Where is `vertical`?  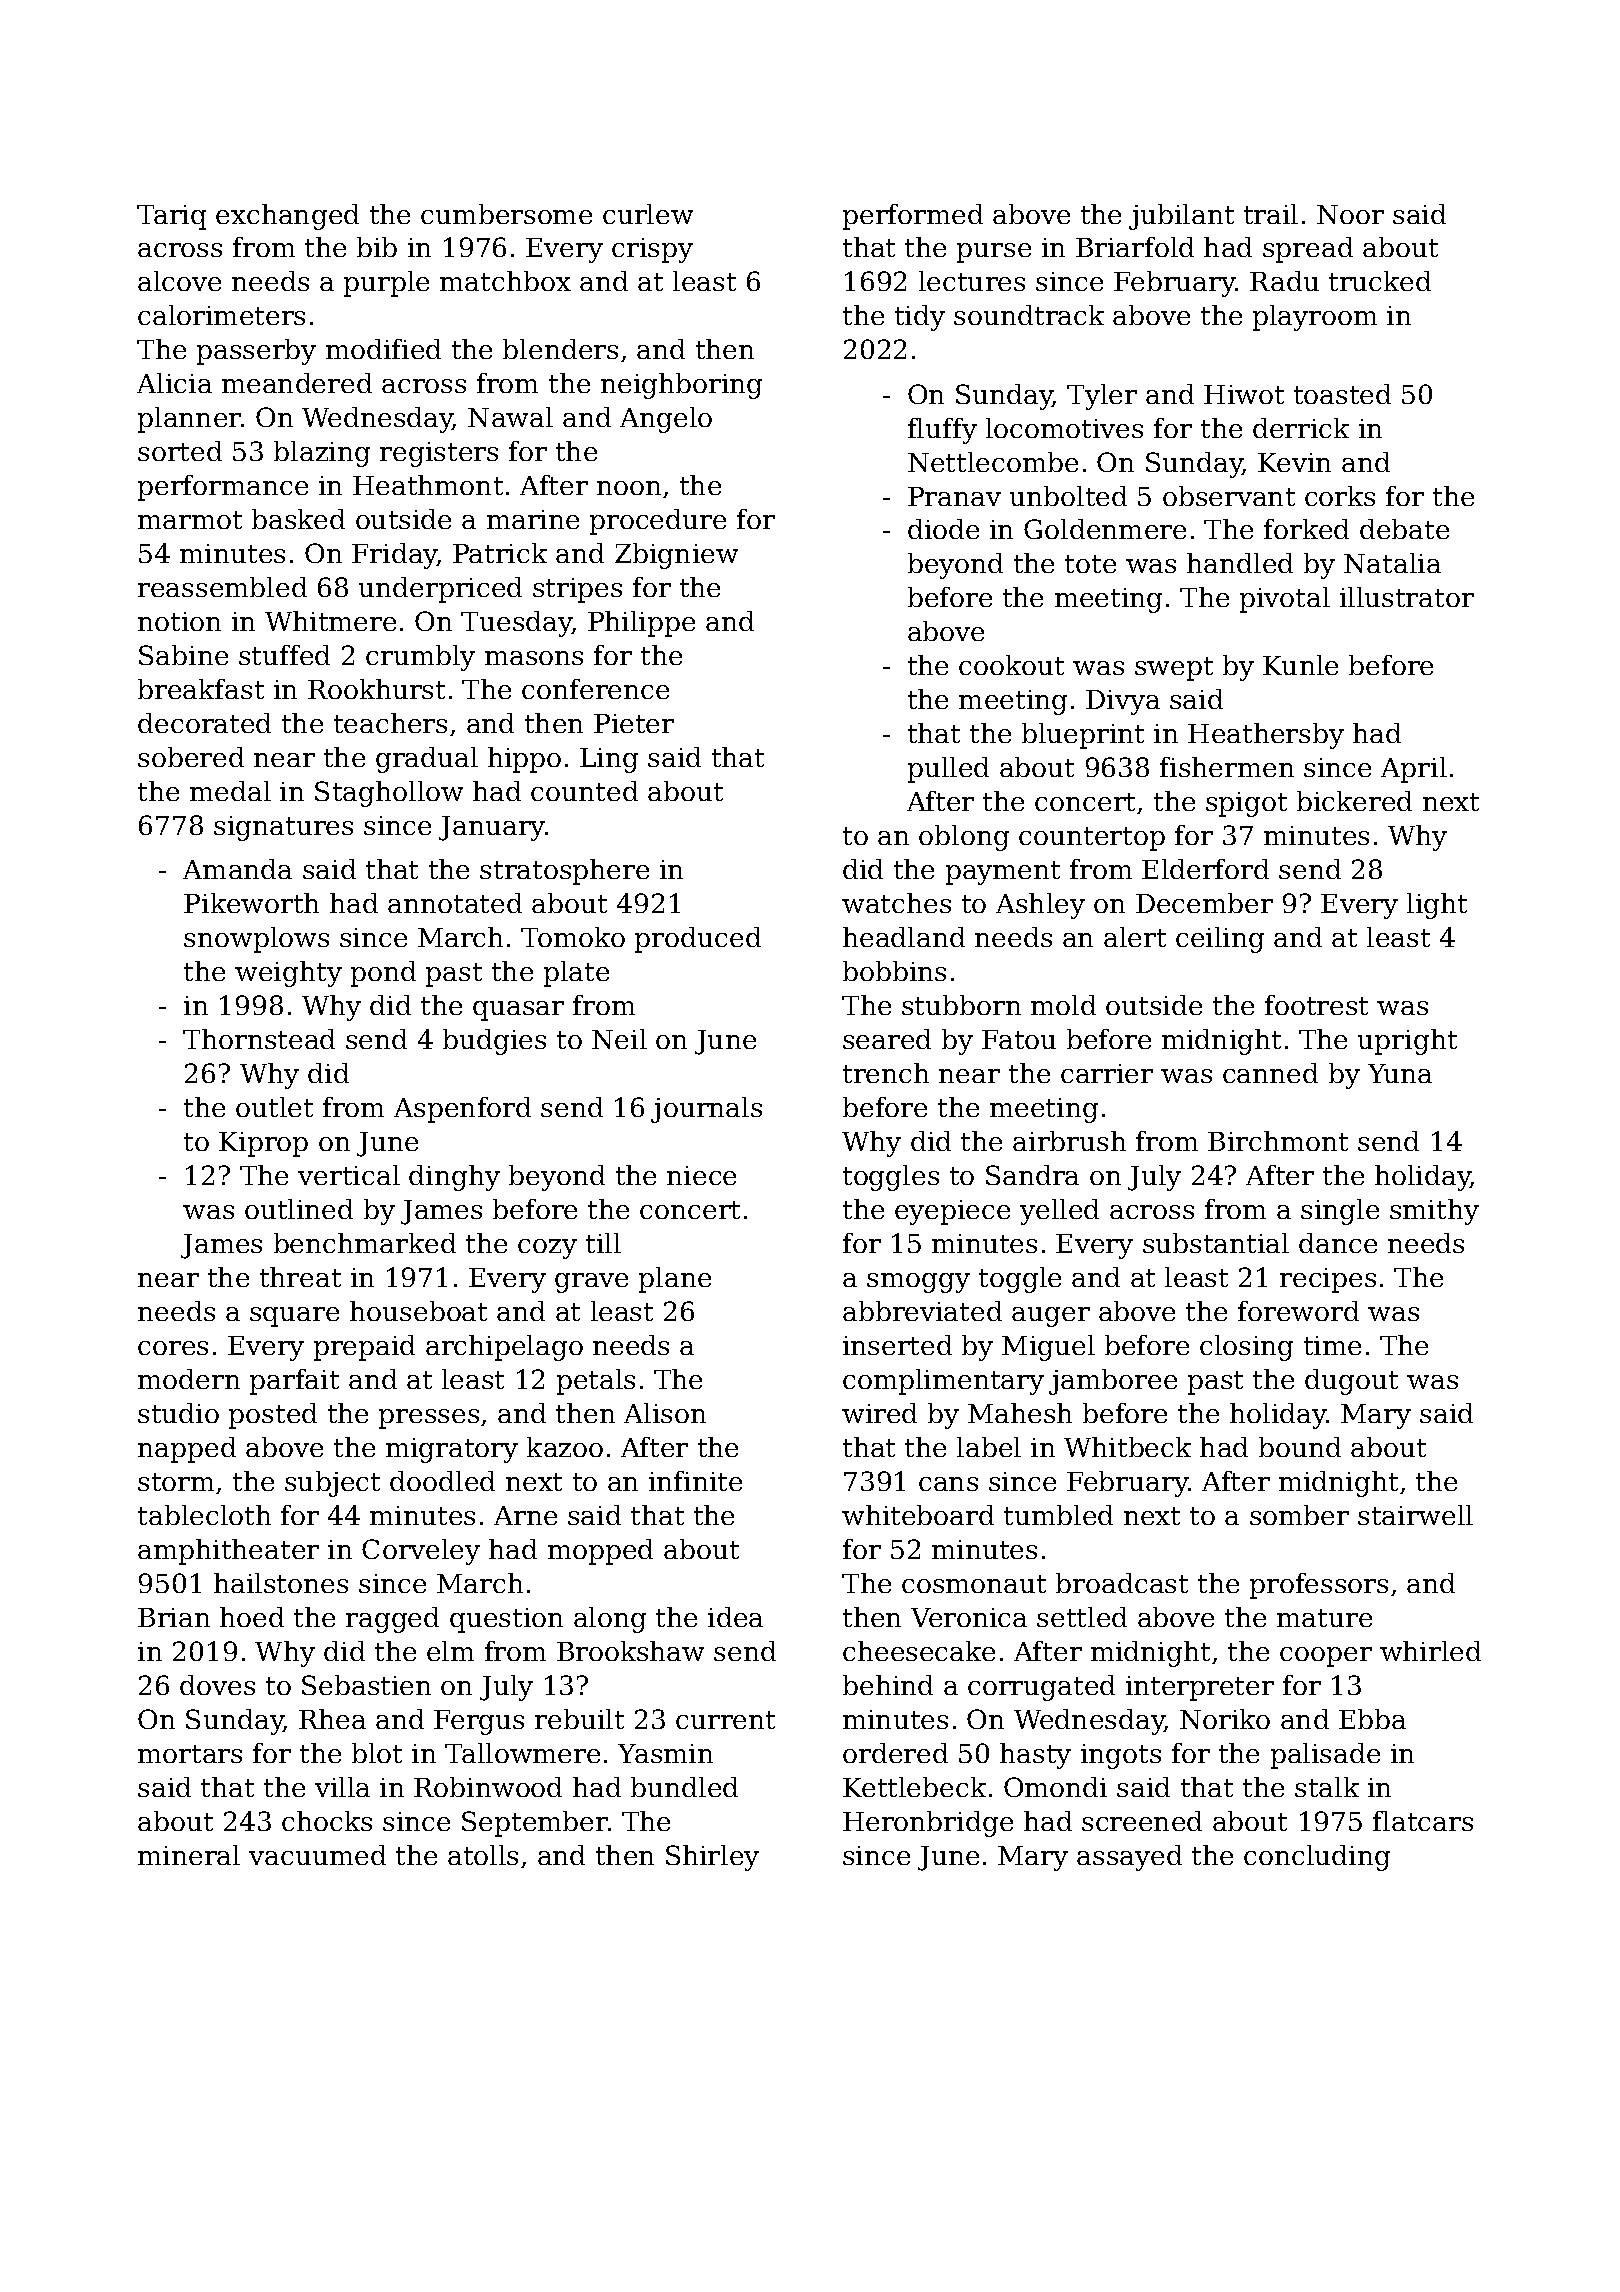 vertical is located at coordinates (349, 1175).
